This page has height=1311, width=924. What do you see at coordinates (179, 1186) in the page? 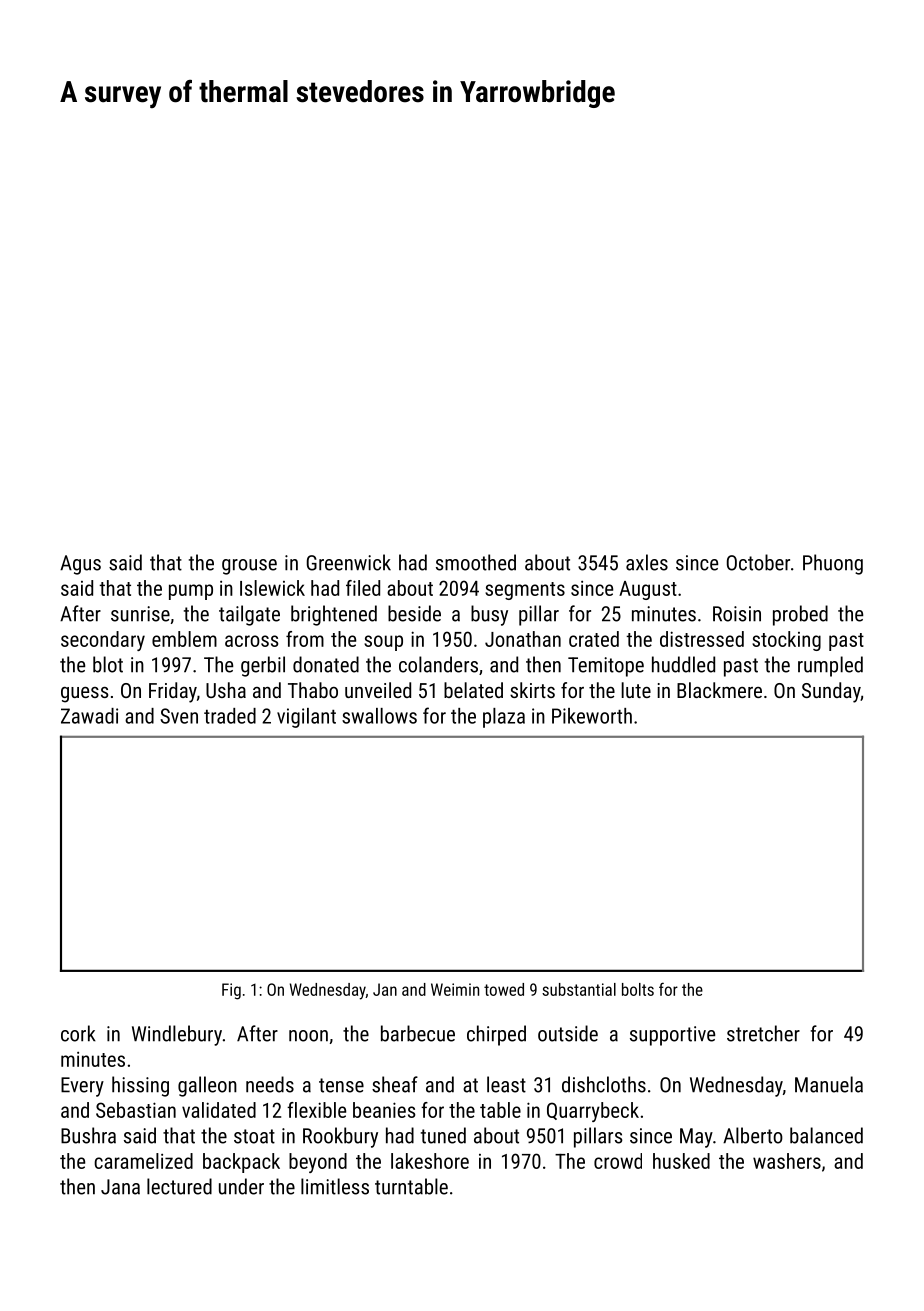
I see `lectured` at bounding box center [179, 1186].
